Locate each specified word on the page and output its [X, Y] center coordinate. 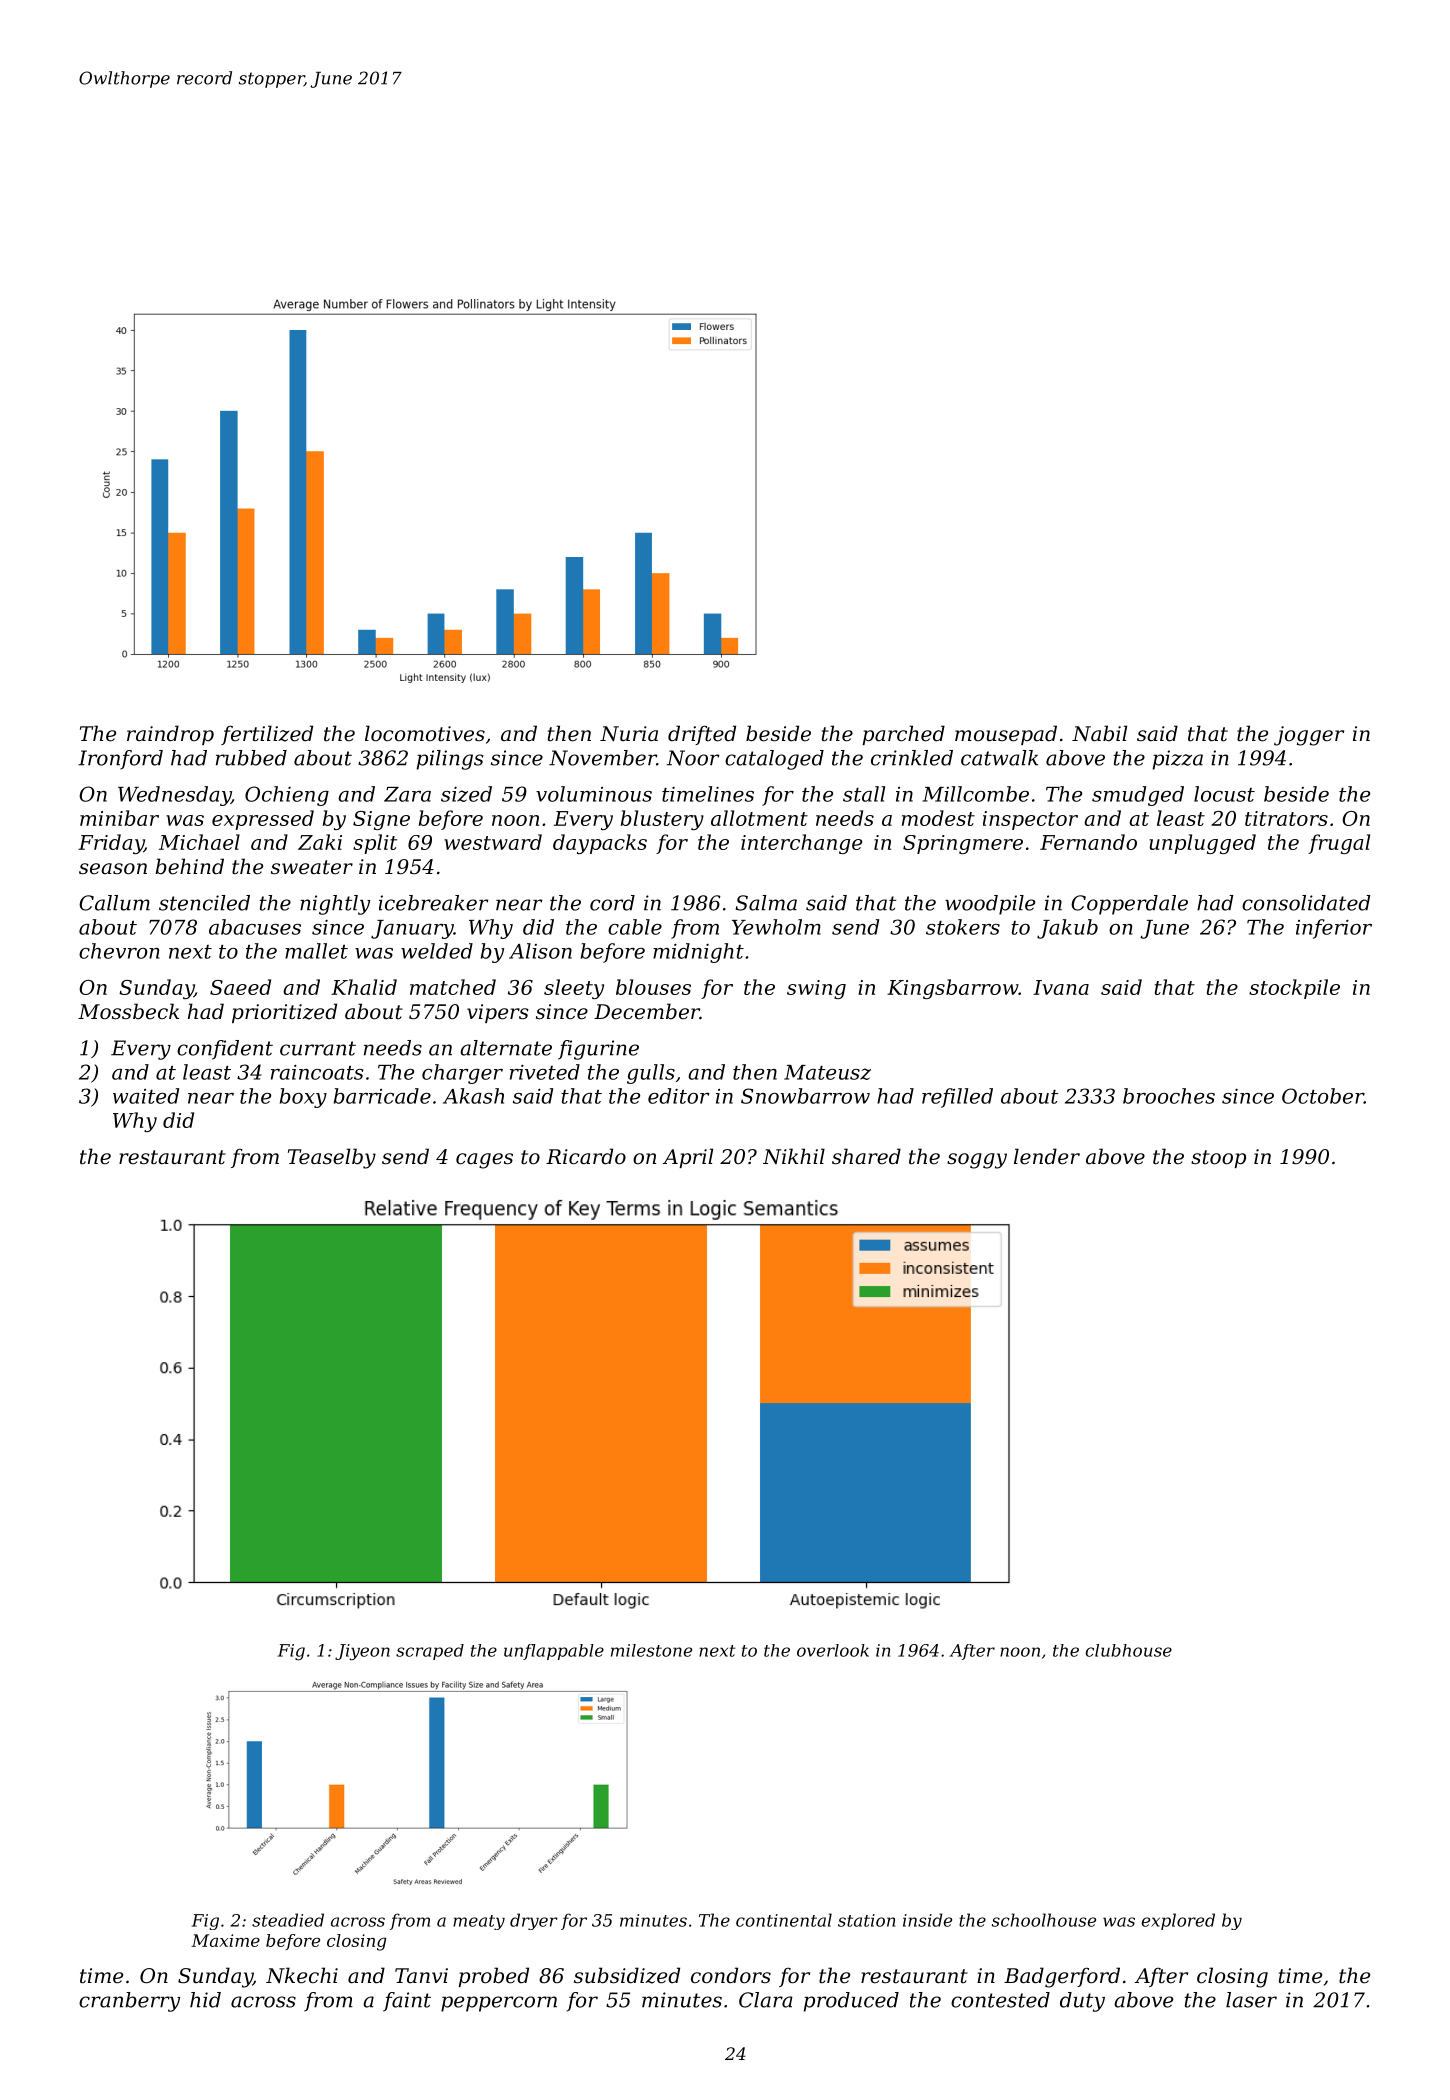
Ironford [120, 760]
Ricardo [586, 1156]
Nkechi [302, 1975]
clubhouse [1129, 1650]
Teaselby [332, 1158]
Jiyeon [362, 1652]
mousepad [1006, 735]
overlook [833, 1650]
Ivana [1061, 987]
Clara [766, 2000]
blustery [662, 820]
